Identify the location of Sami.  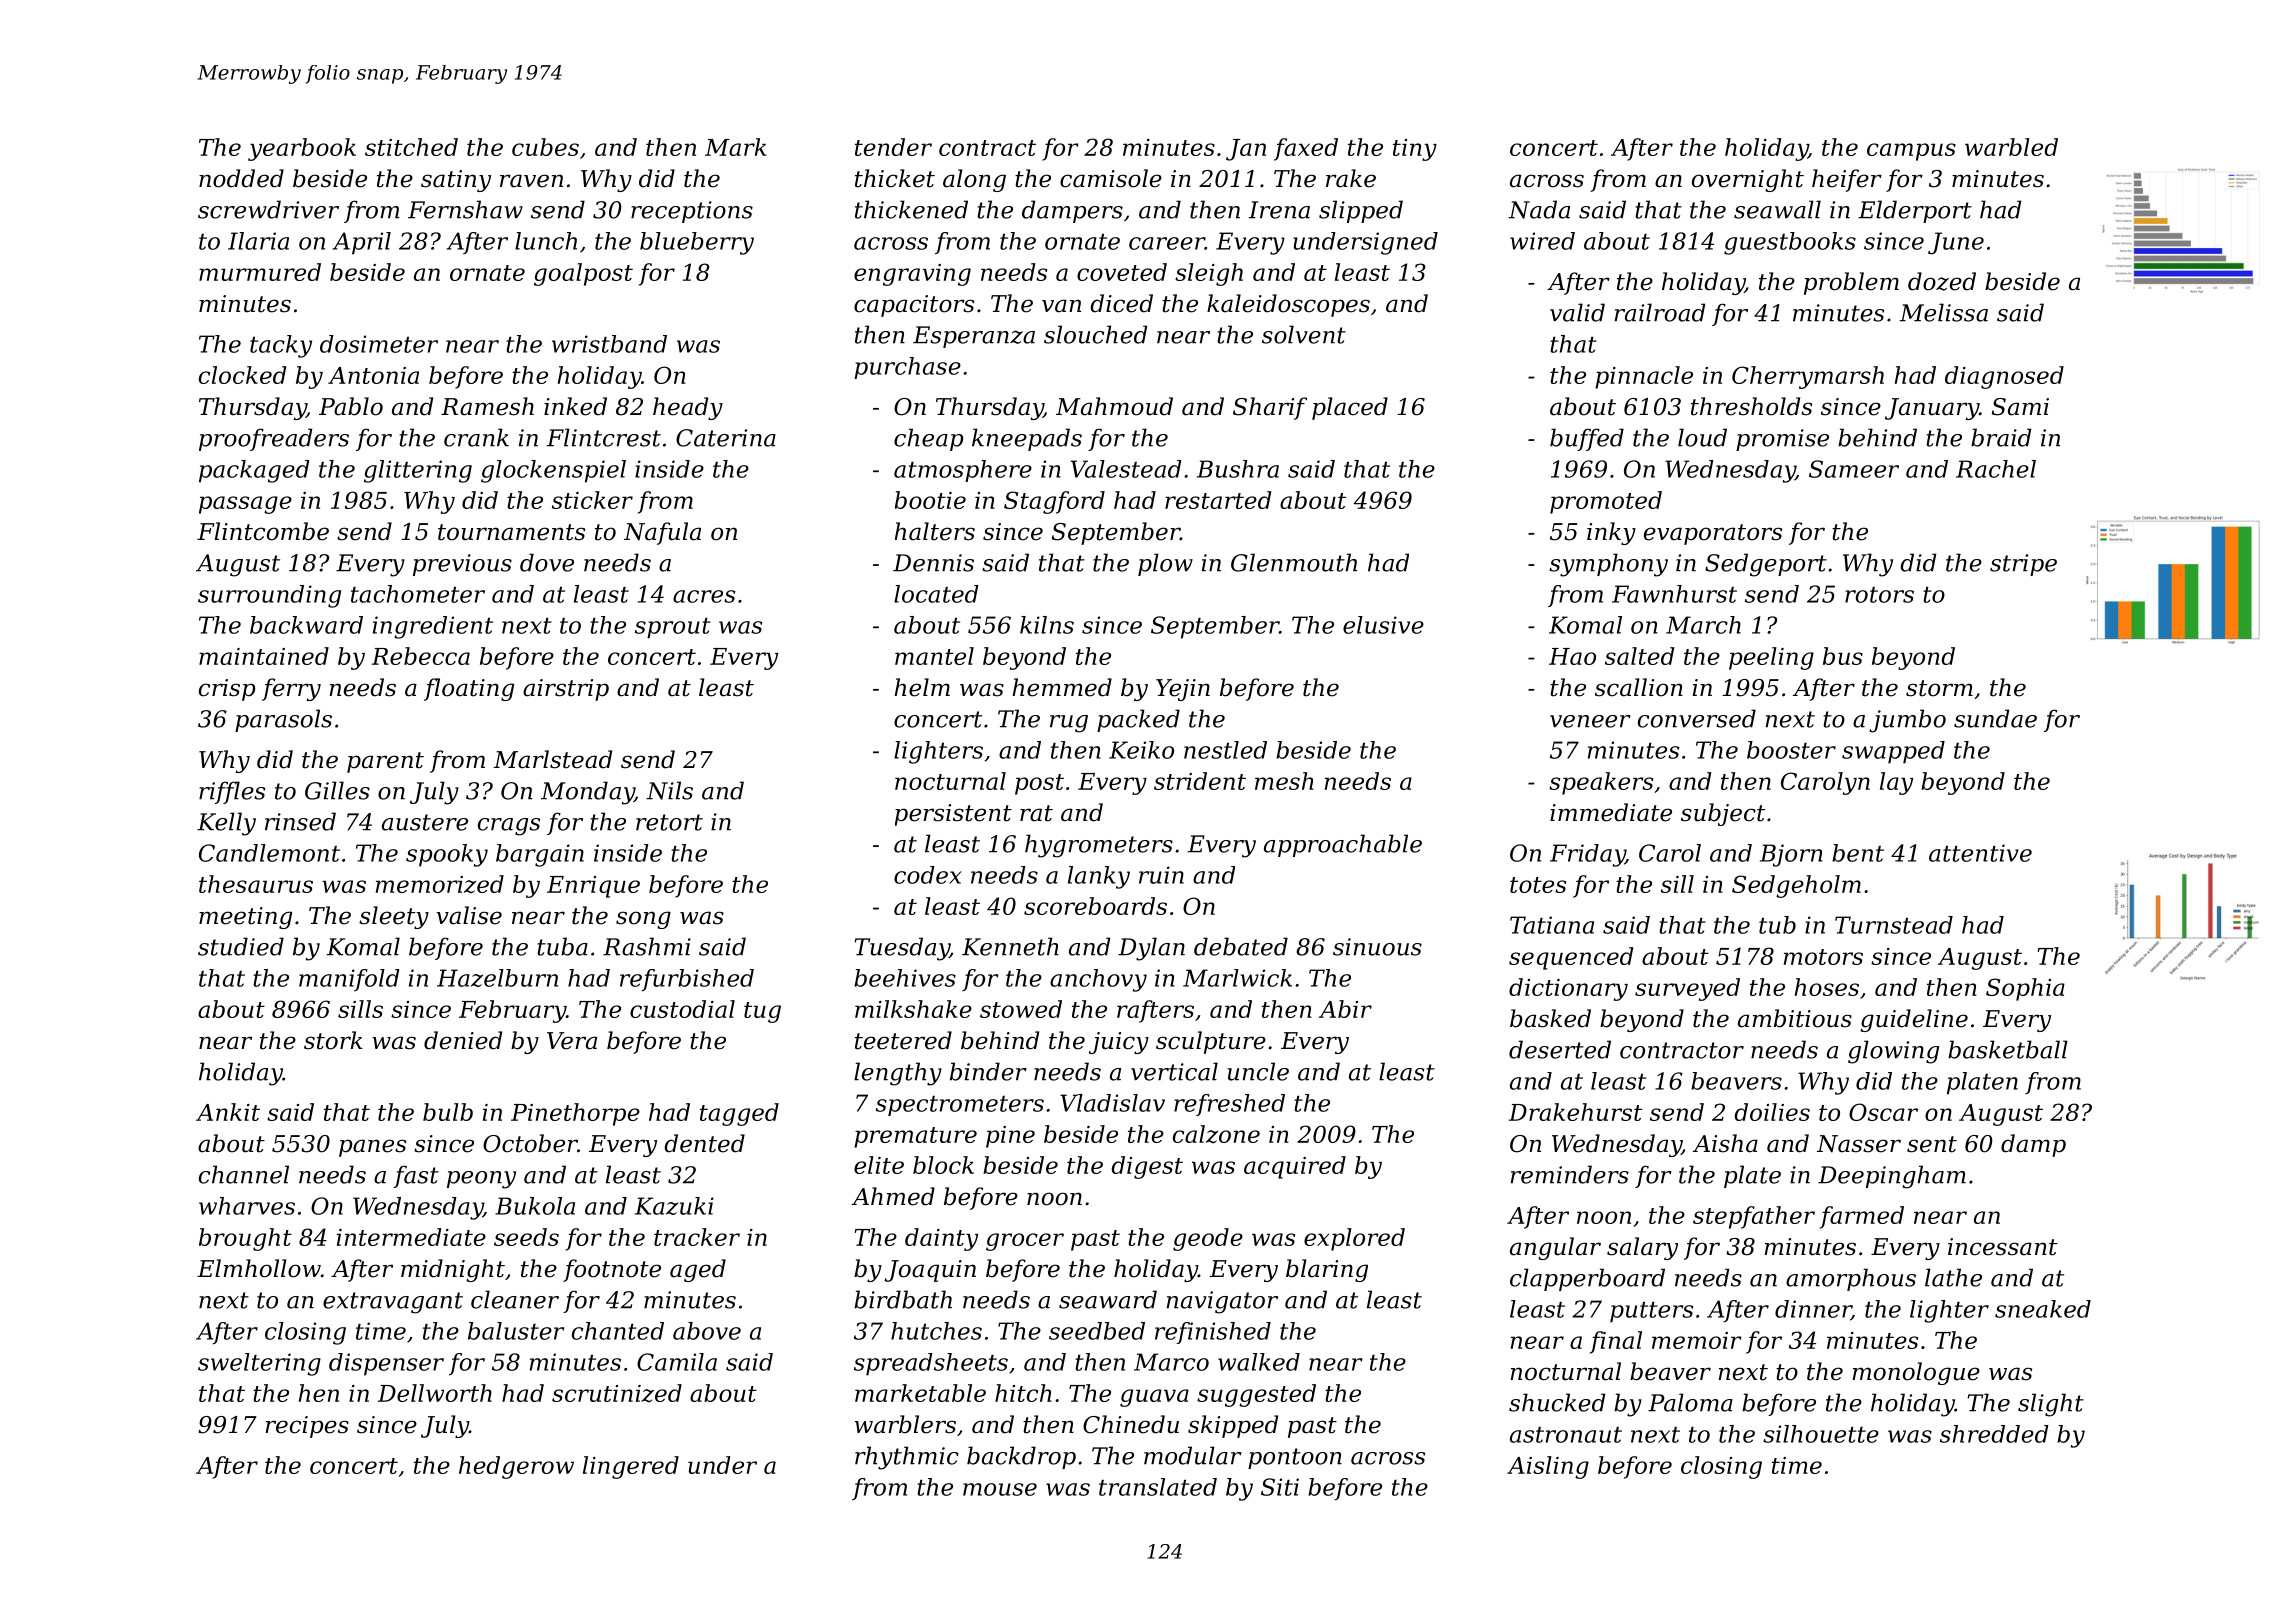
(2020, 407).
